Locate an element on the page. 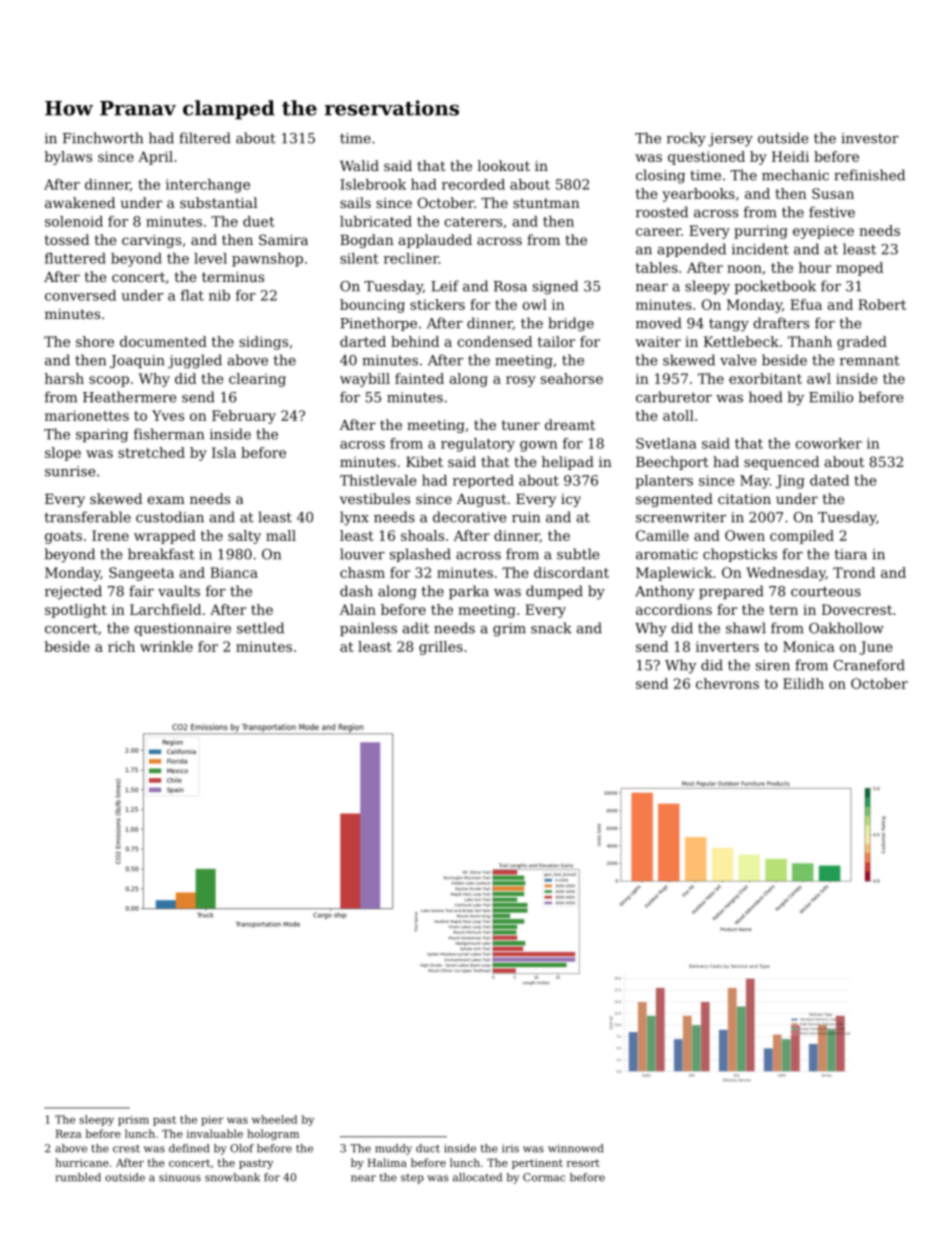 This document has width=952, height=1233. wheeled is located at coordinates (274, 1119).
